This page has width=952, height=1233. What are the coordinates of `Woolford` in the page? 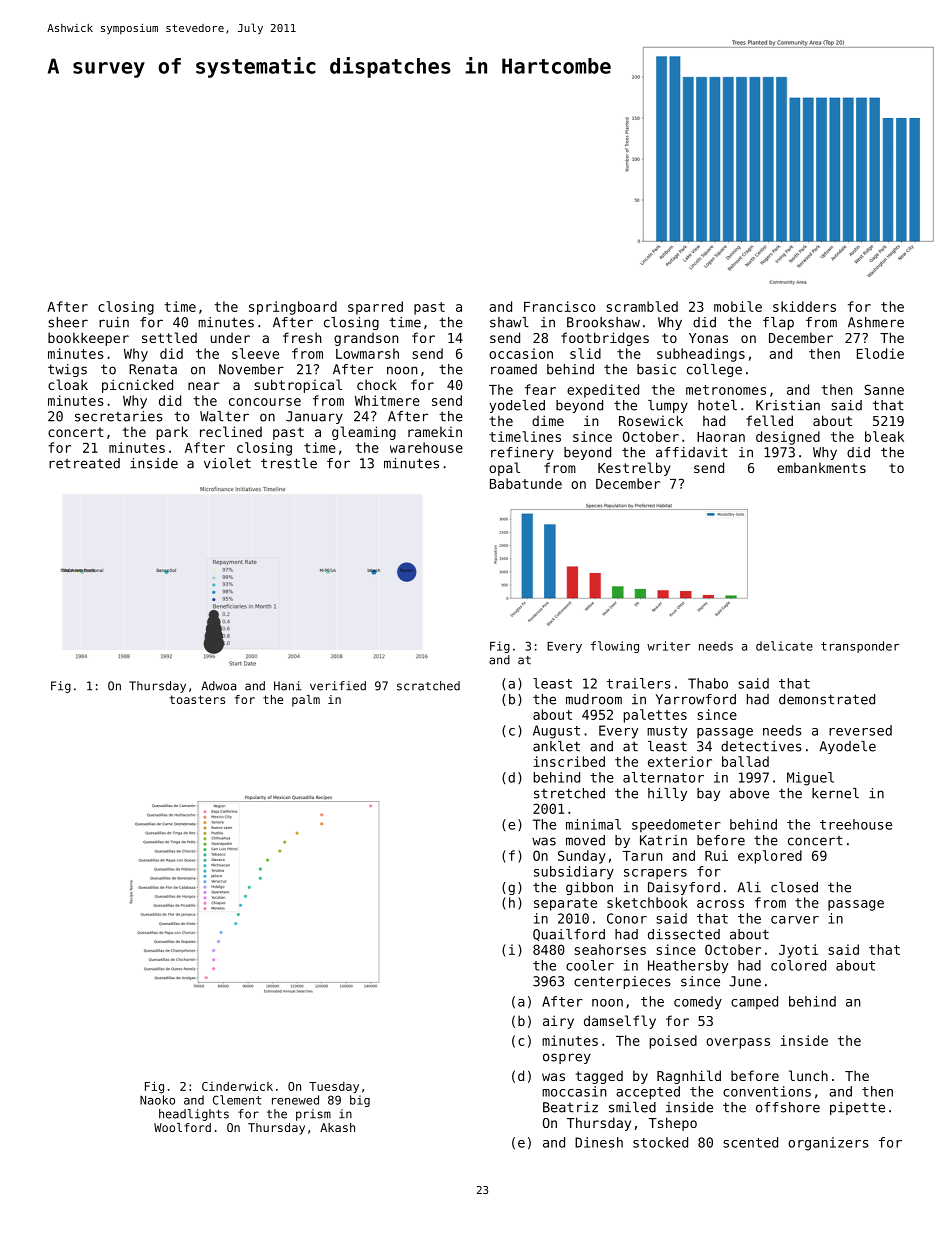 It's located at (182, 1127).
